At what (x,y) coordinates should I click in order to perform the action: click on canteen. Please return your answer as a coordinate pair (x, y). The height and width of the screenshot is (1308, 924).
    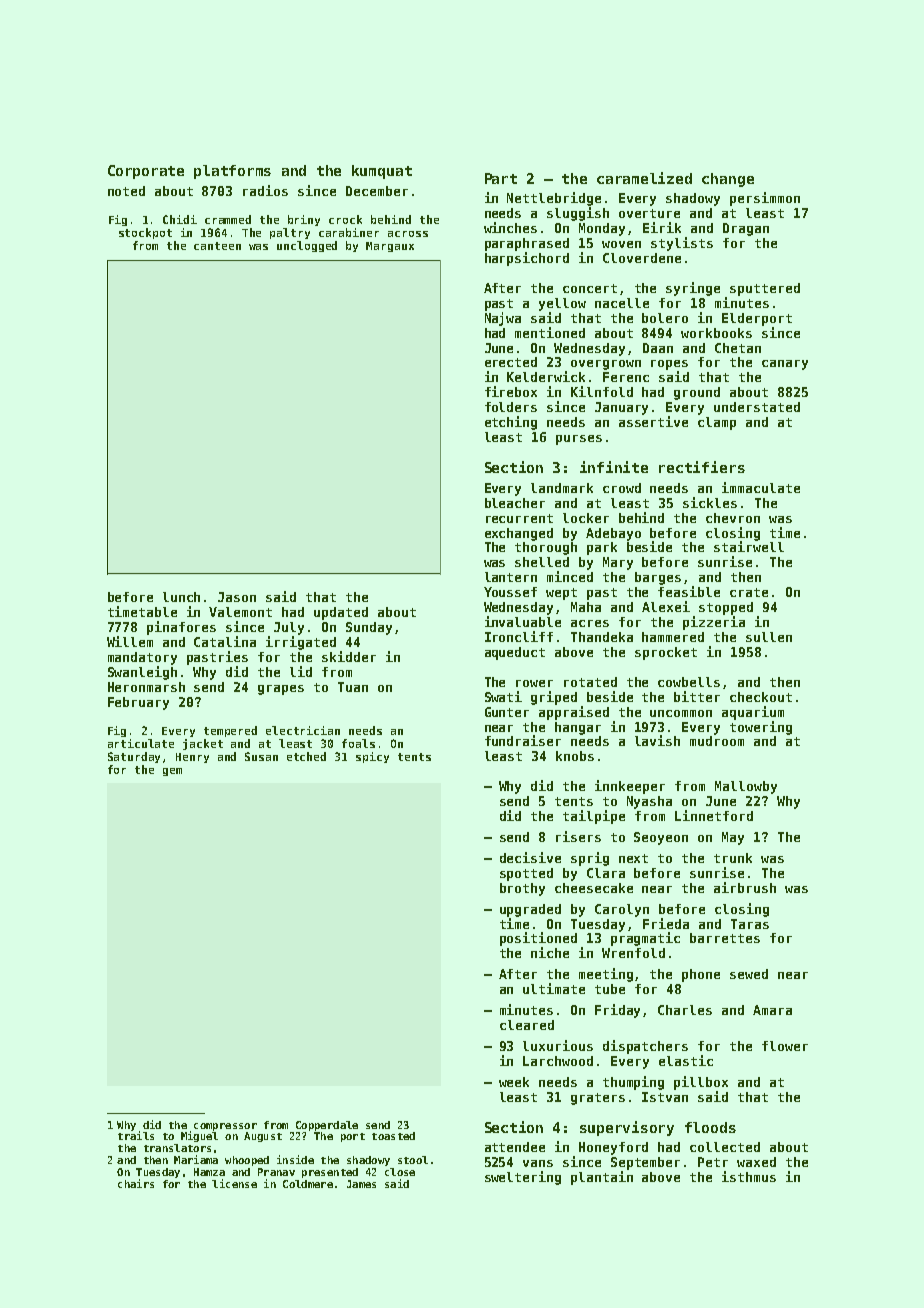
    Looking at the image, I should click on (217, 246).
